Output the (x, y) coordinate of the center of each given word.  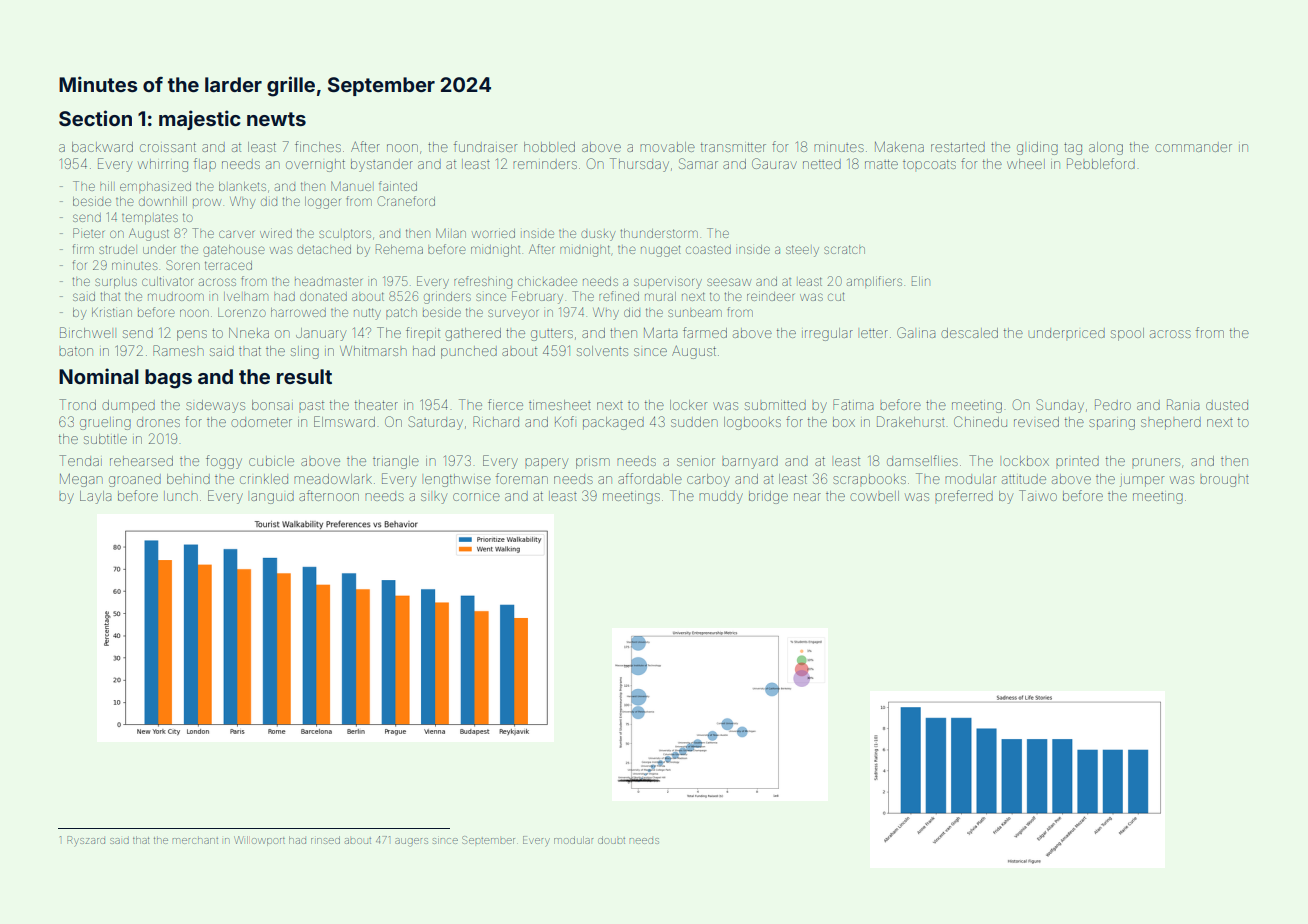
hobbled (549, 147)
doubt (611, 840)
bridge (768, 497)
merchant (195, 841)
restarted (958, 147)
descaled (969, 333)
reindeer (770, 296)
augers (411, 842)
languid (272, 497)
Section (95, 118)
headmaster (328, 281)
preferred (964, 495)
